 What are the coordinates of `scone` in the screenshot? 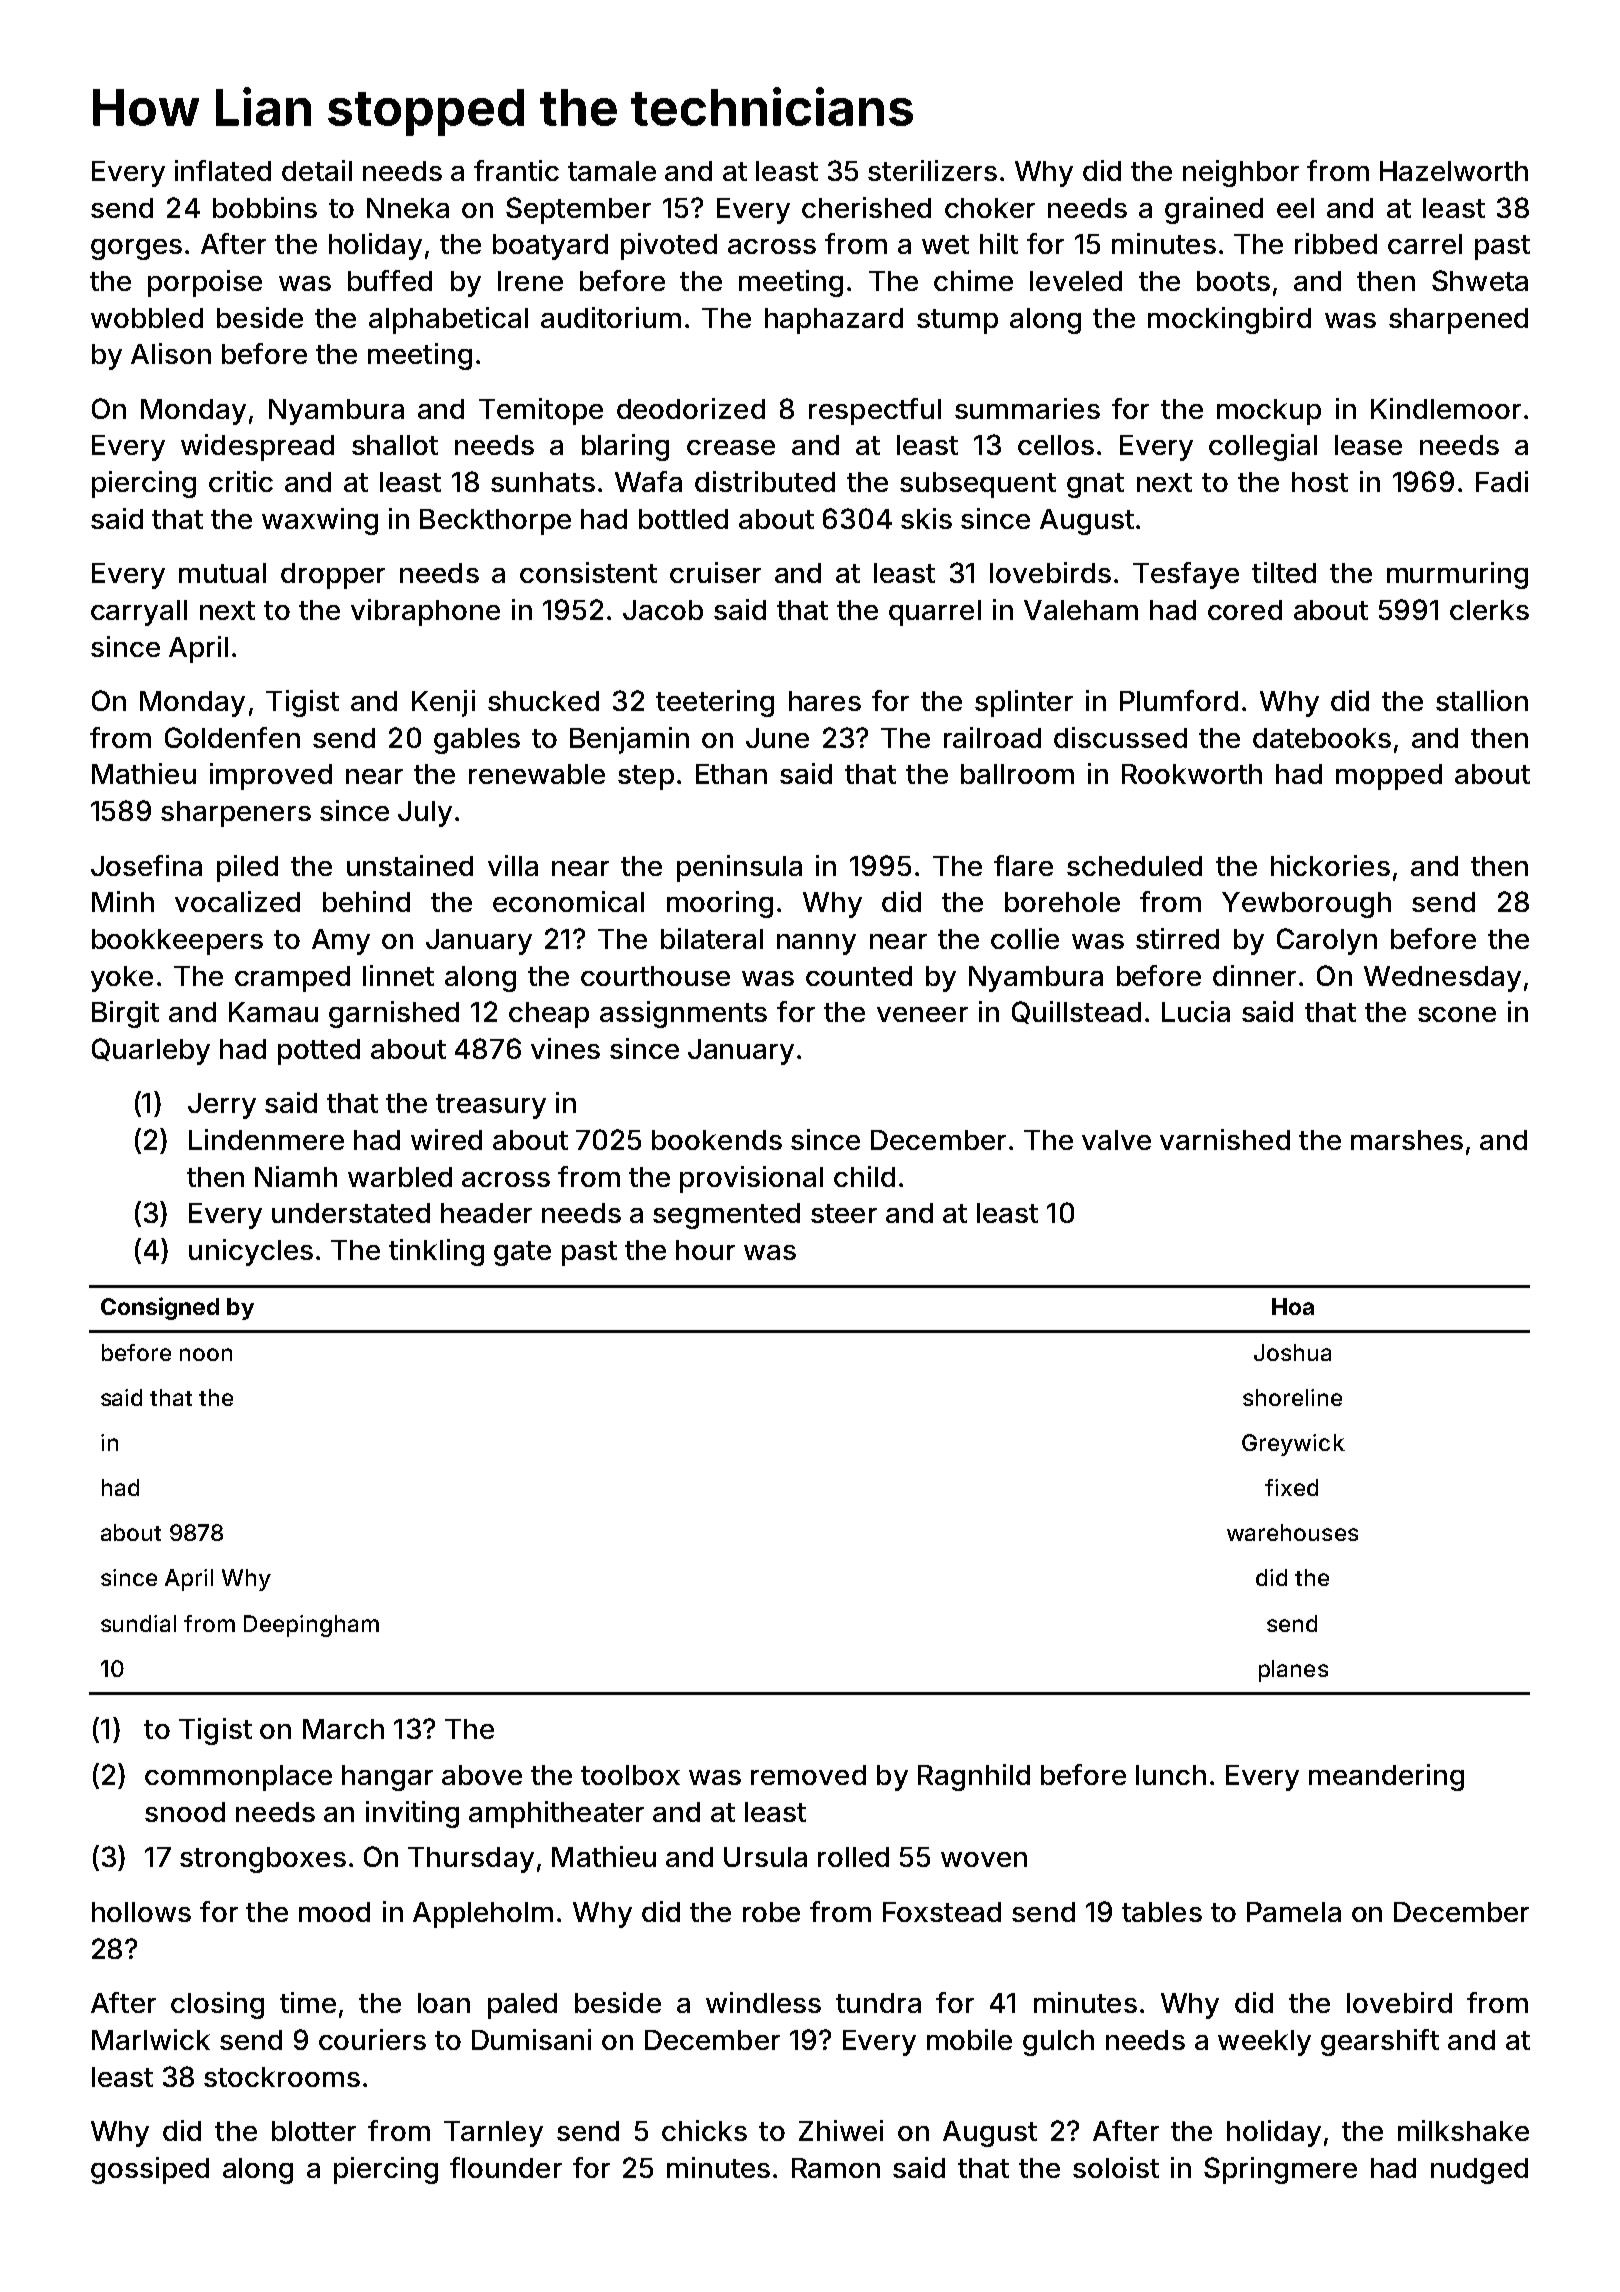 It's located at (1457, 1014).
